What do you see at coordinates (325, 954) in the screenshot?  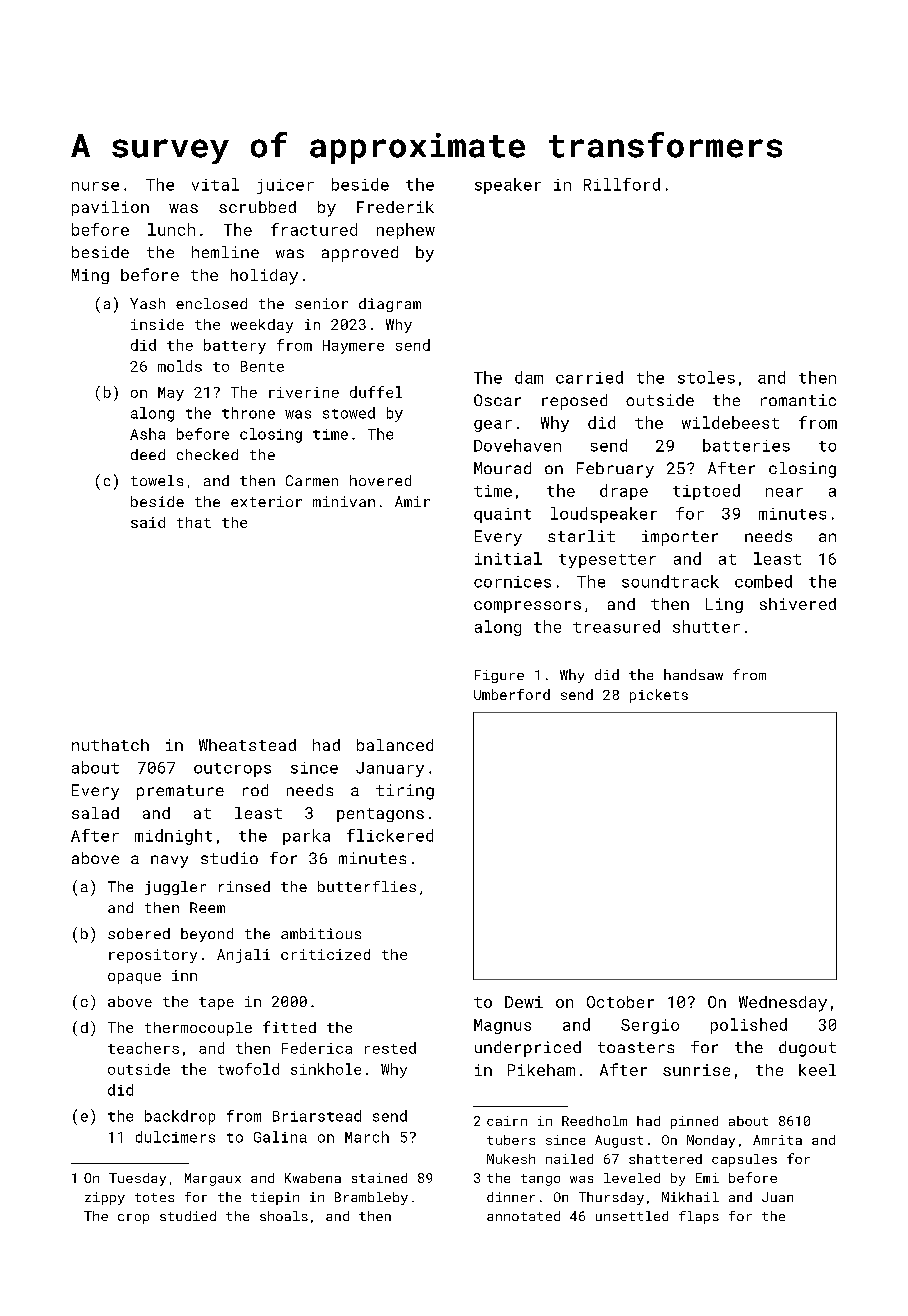 I see `criticized` at bounding box center [325, 954].
